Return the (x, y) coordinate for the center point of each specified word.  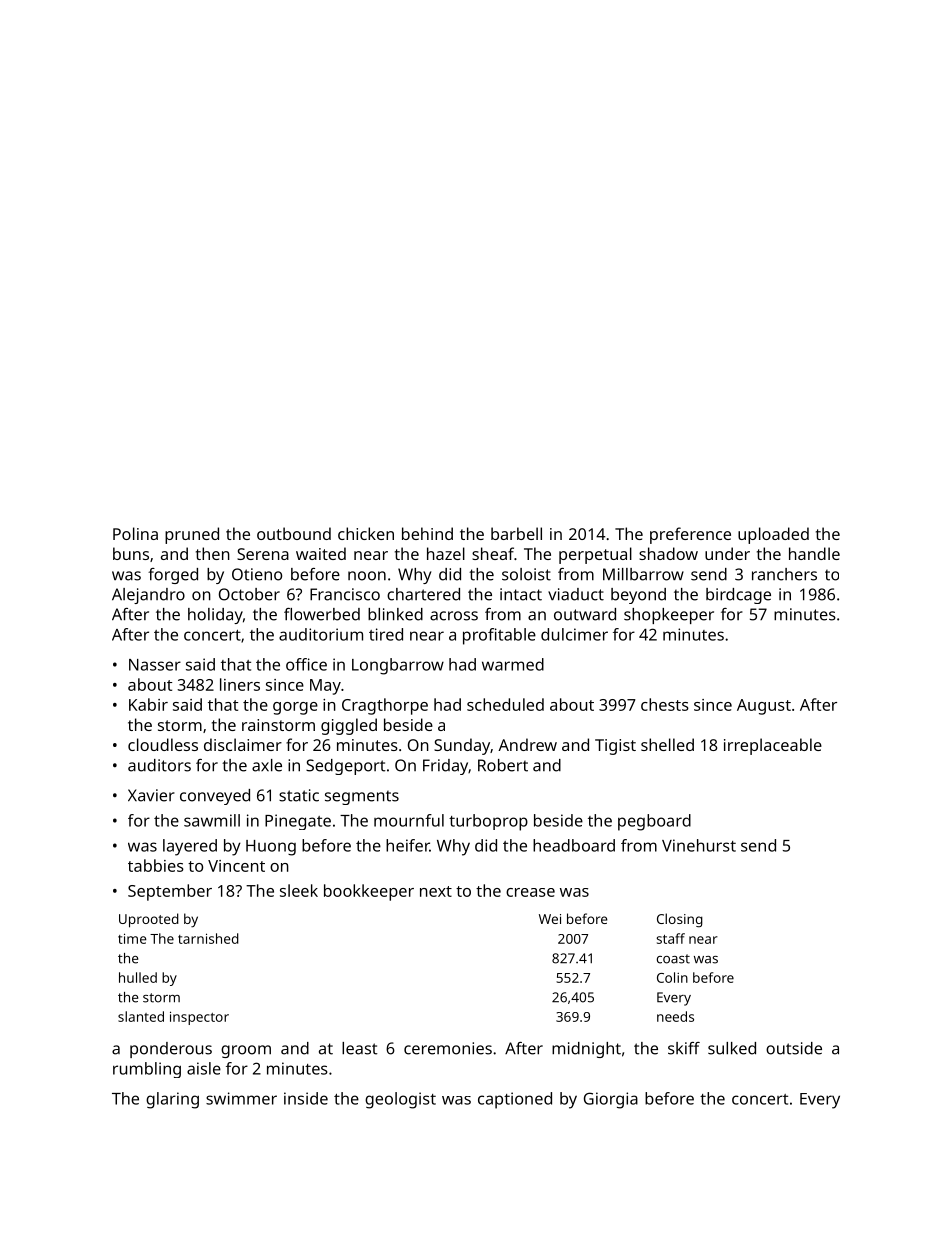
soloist (526, 574)
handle (814, 553)
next (436, 891)
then (213, 553)
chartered (423, 594)
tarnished (208, 938)
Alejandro (148, 596)
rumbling (147, 1070)
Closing (680, 920)
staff (671, 938)
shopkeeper (669, 616)
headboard (574, 845)
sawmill (212, 820)
